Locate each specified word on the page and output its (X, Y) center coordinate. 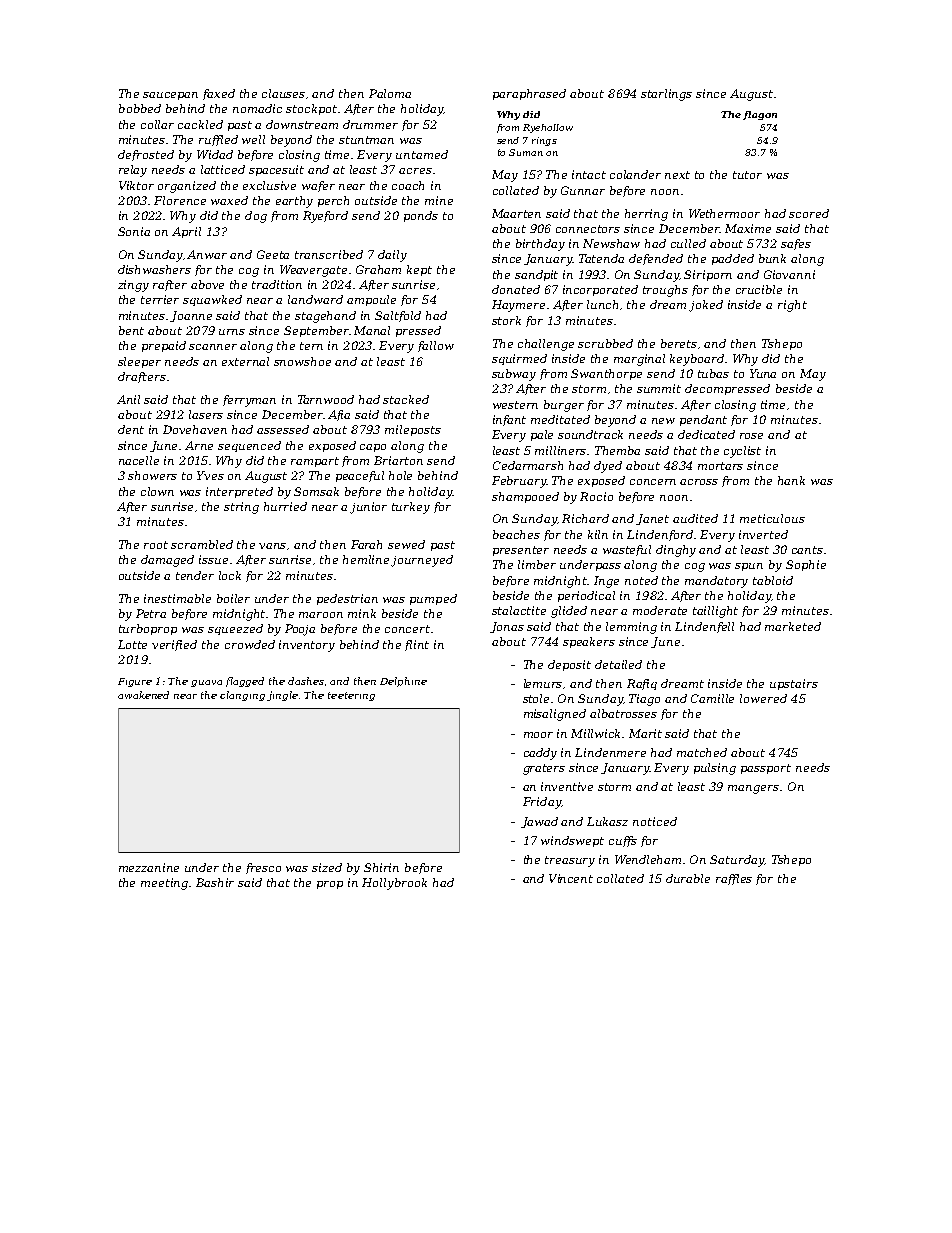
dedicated (706, 434)
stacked (406, 399)
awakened (143, 695)
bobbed (140, 108)
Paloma (390, 93)
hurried (285, 506)
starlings (666, 95)
